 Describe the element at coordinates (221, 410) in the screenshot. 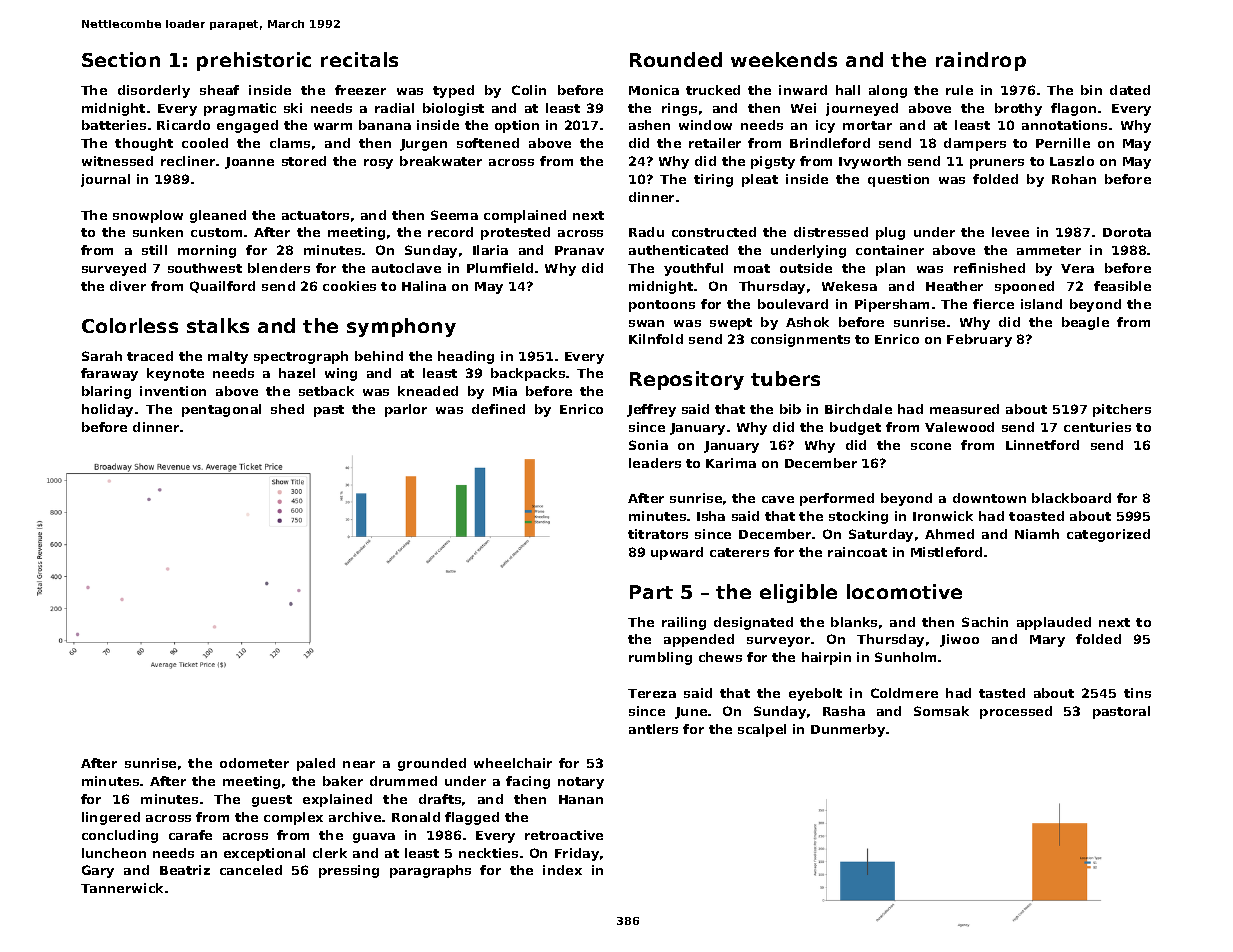

I see `pentagonal` at that location.
